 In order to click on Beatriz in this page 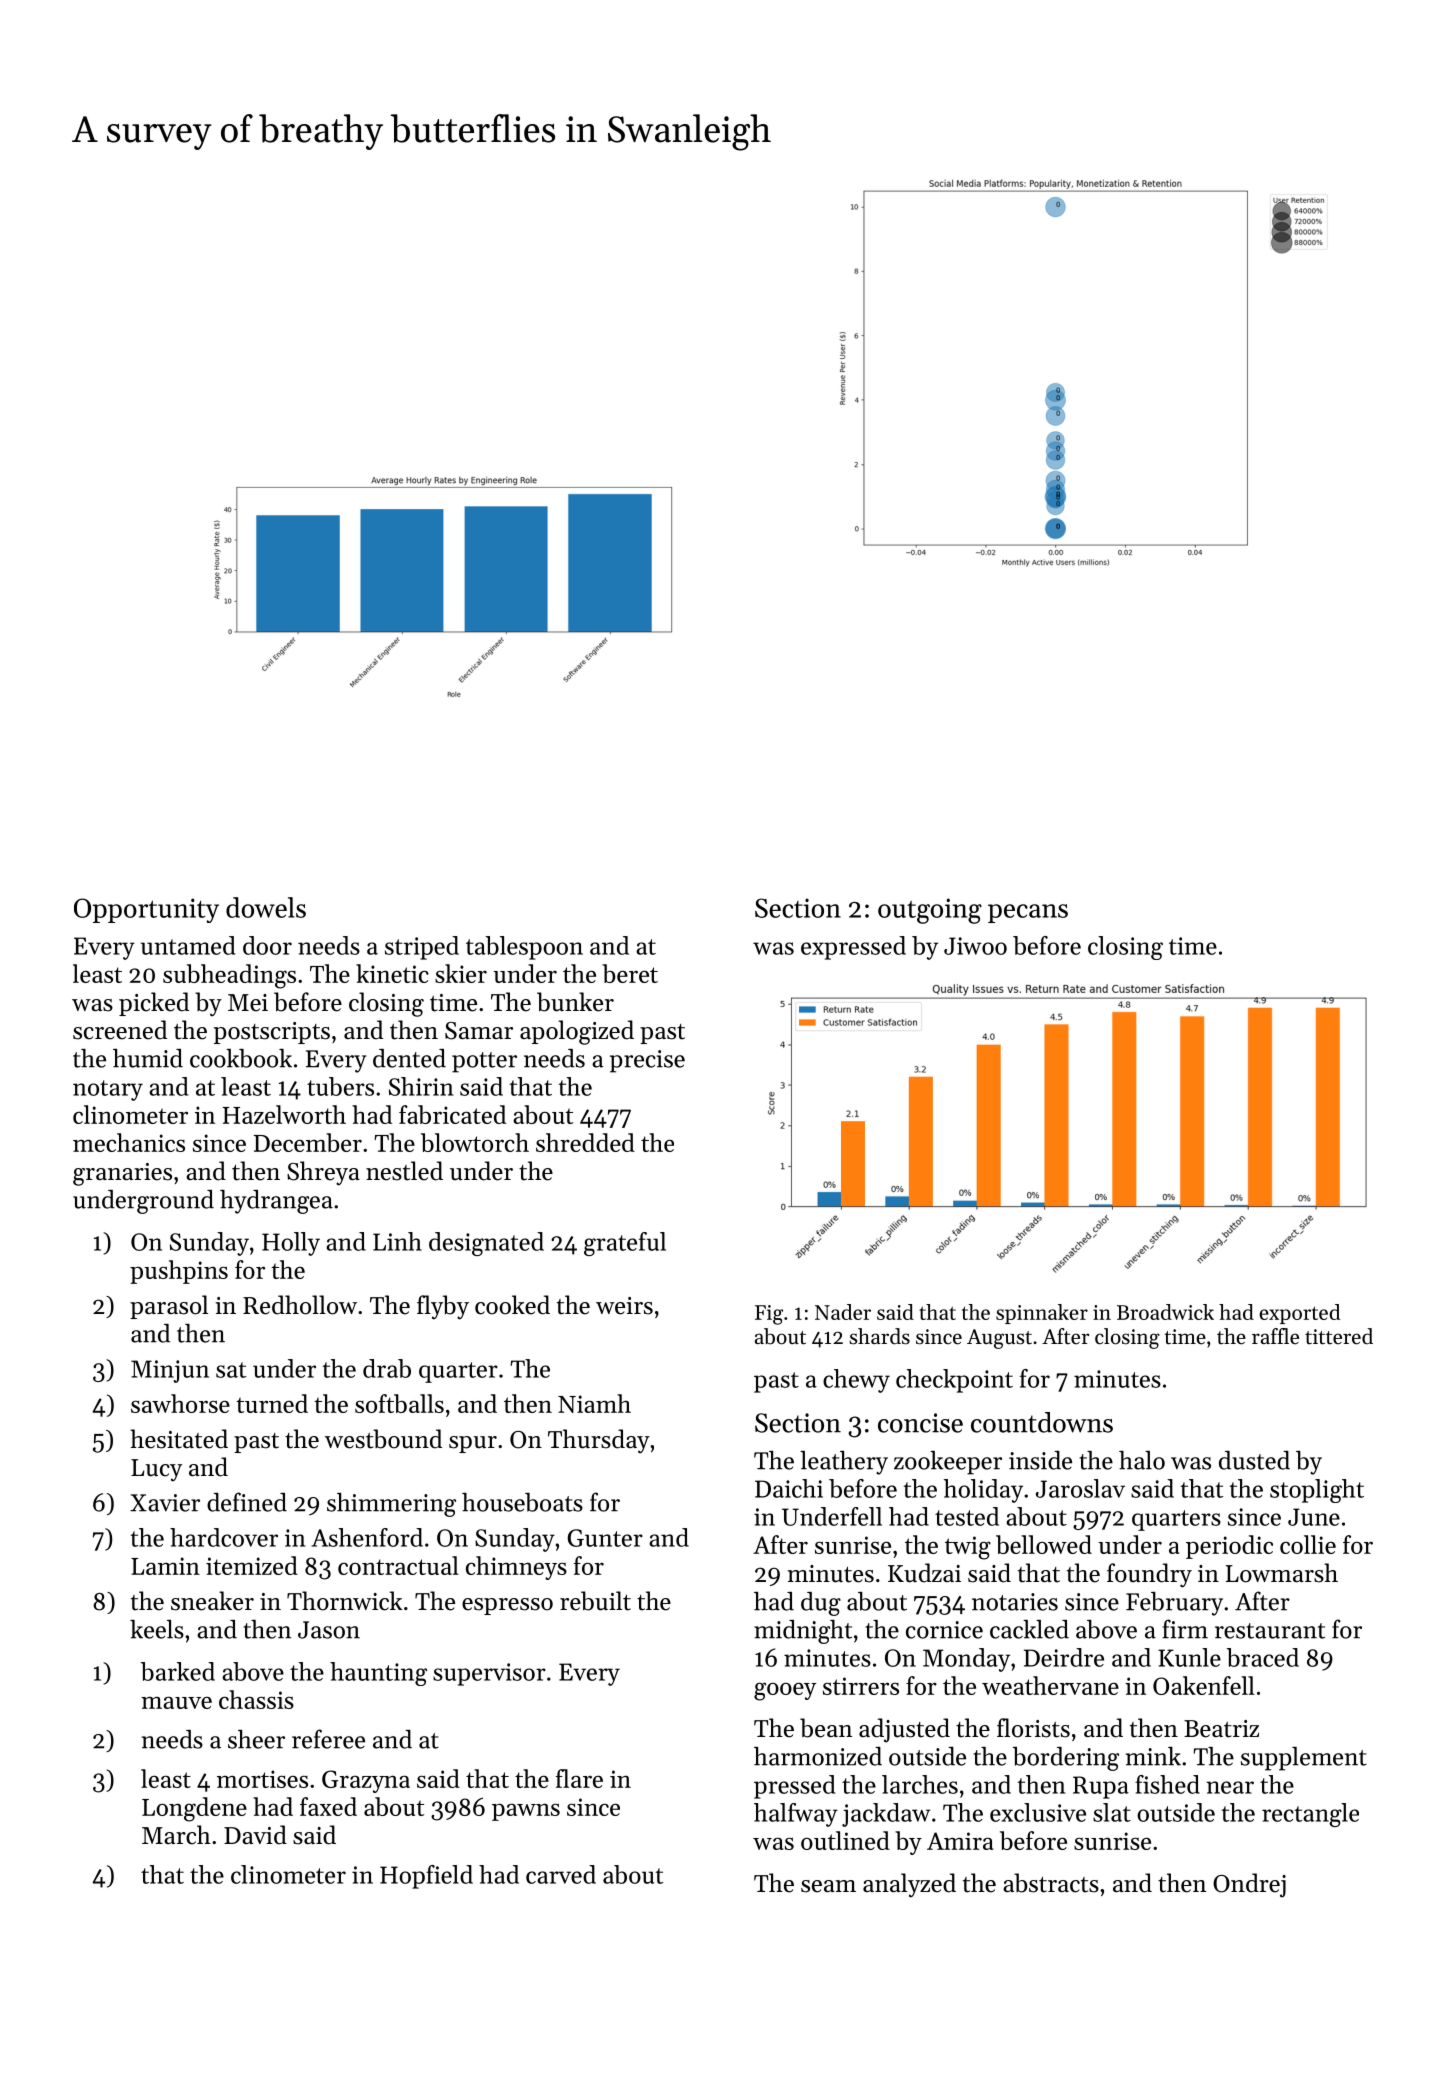, I will do `click(1221, 1729)`.
